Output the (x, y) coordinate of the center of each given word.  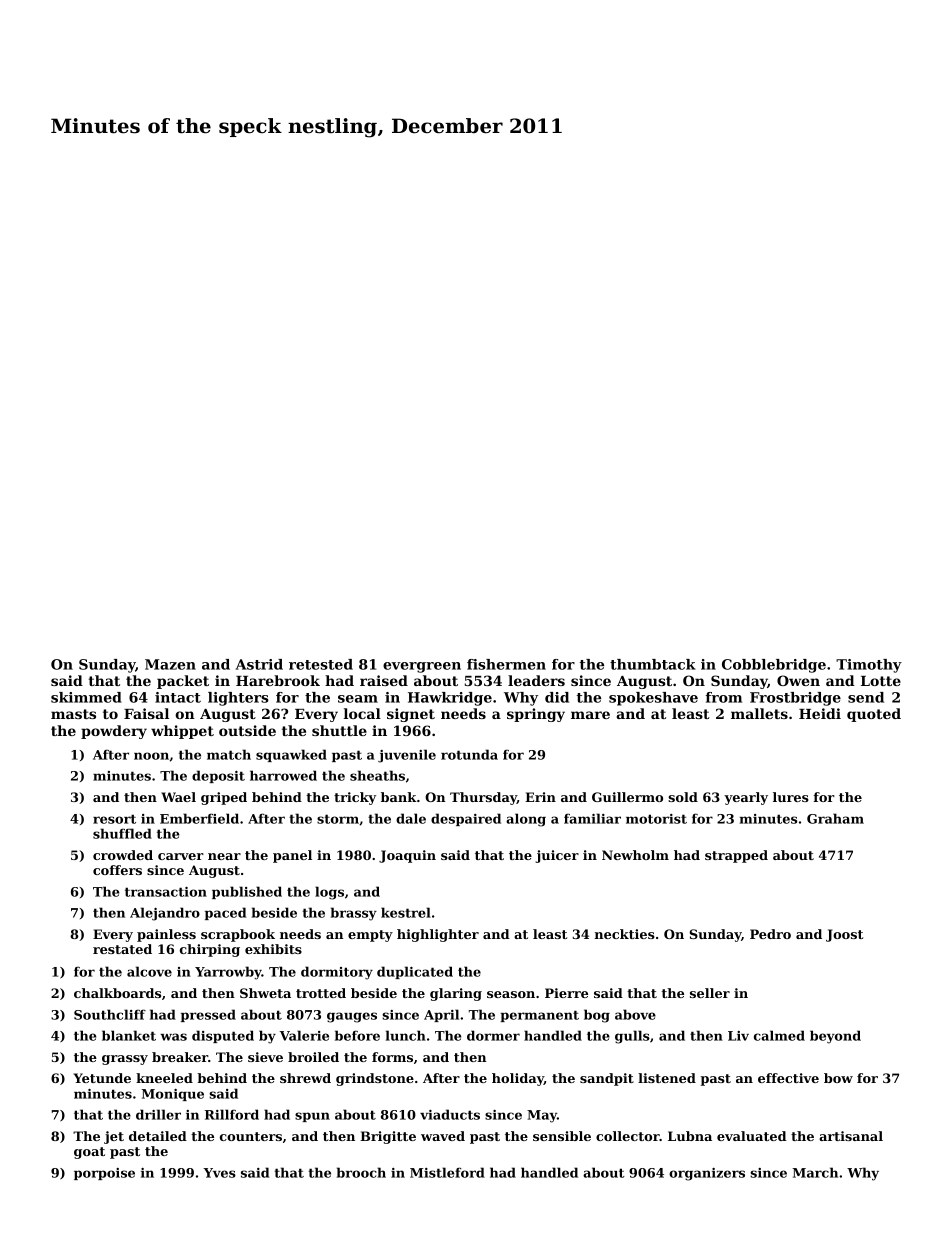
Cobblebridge (774, 666)
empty (370, 936)
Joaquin (407, 856)
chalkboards (117, 993)
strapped (736, 856)
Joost (844, 935)
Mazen (170, 664)
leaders (536, 680)
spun (312, 1117)
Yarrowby (228, 973)
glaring (456, 994)
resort (114, 819)
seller (710, 993)
